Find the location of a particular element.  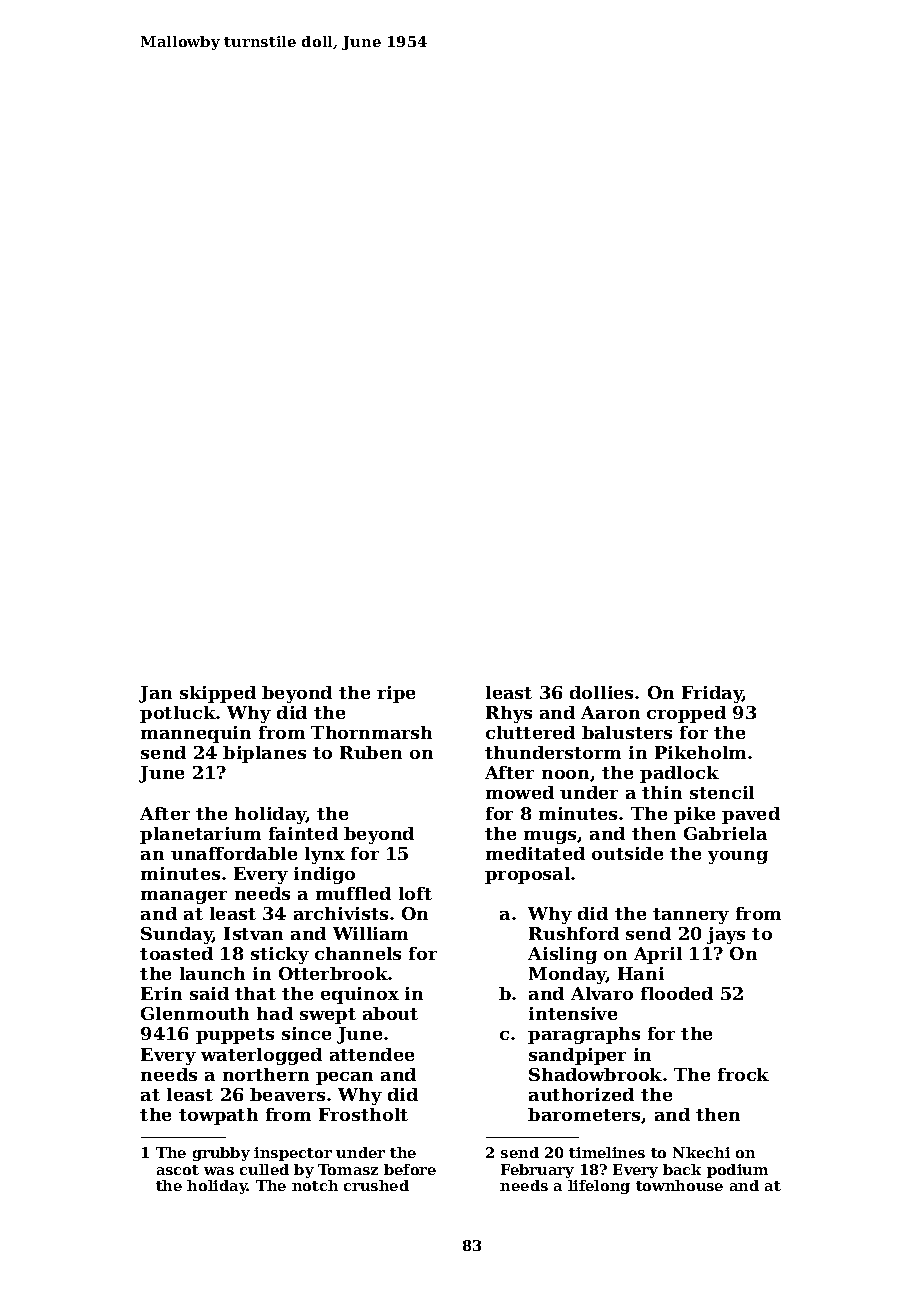

puppets is located at coordinates (235, 1036).
